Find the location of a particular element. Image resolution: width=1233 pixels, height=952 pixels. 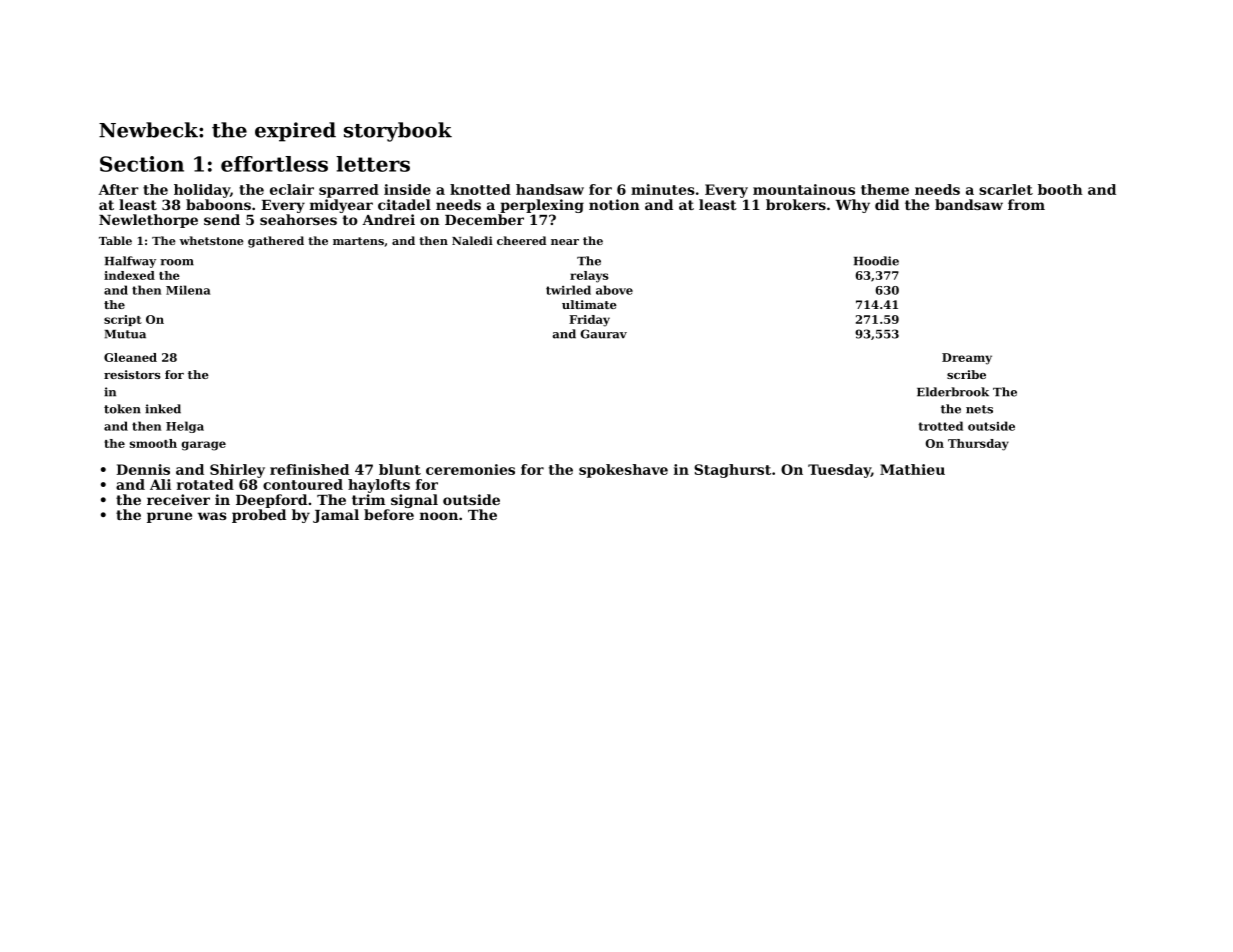

trotted is located at coordinates (940, 426).
